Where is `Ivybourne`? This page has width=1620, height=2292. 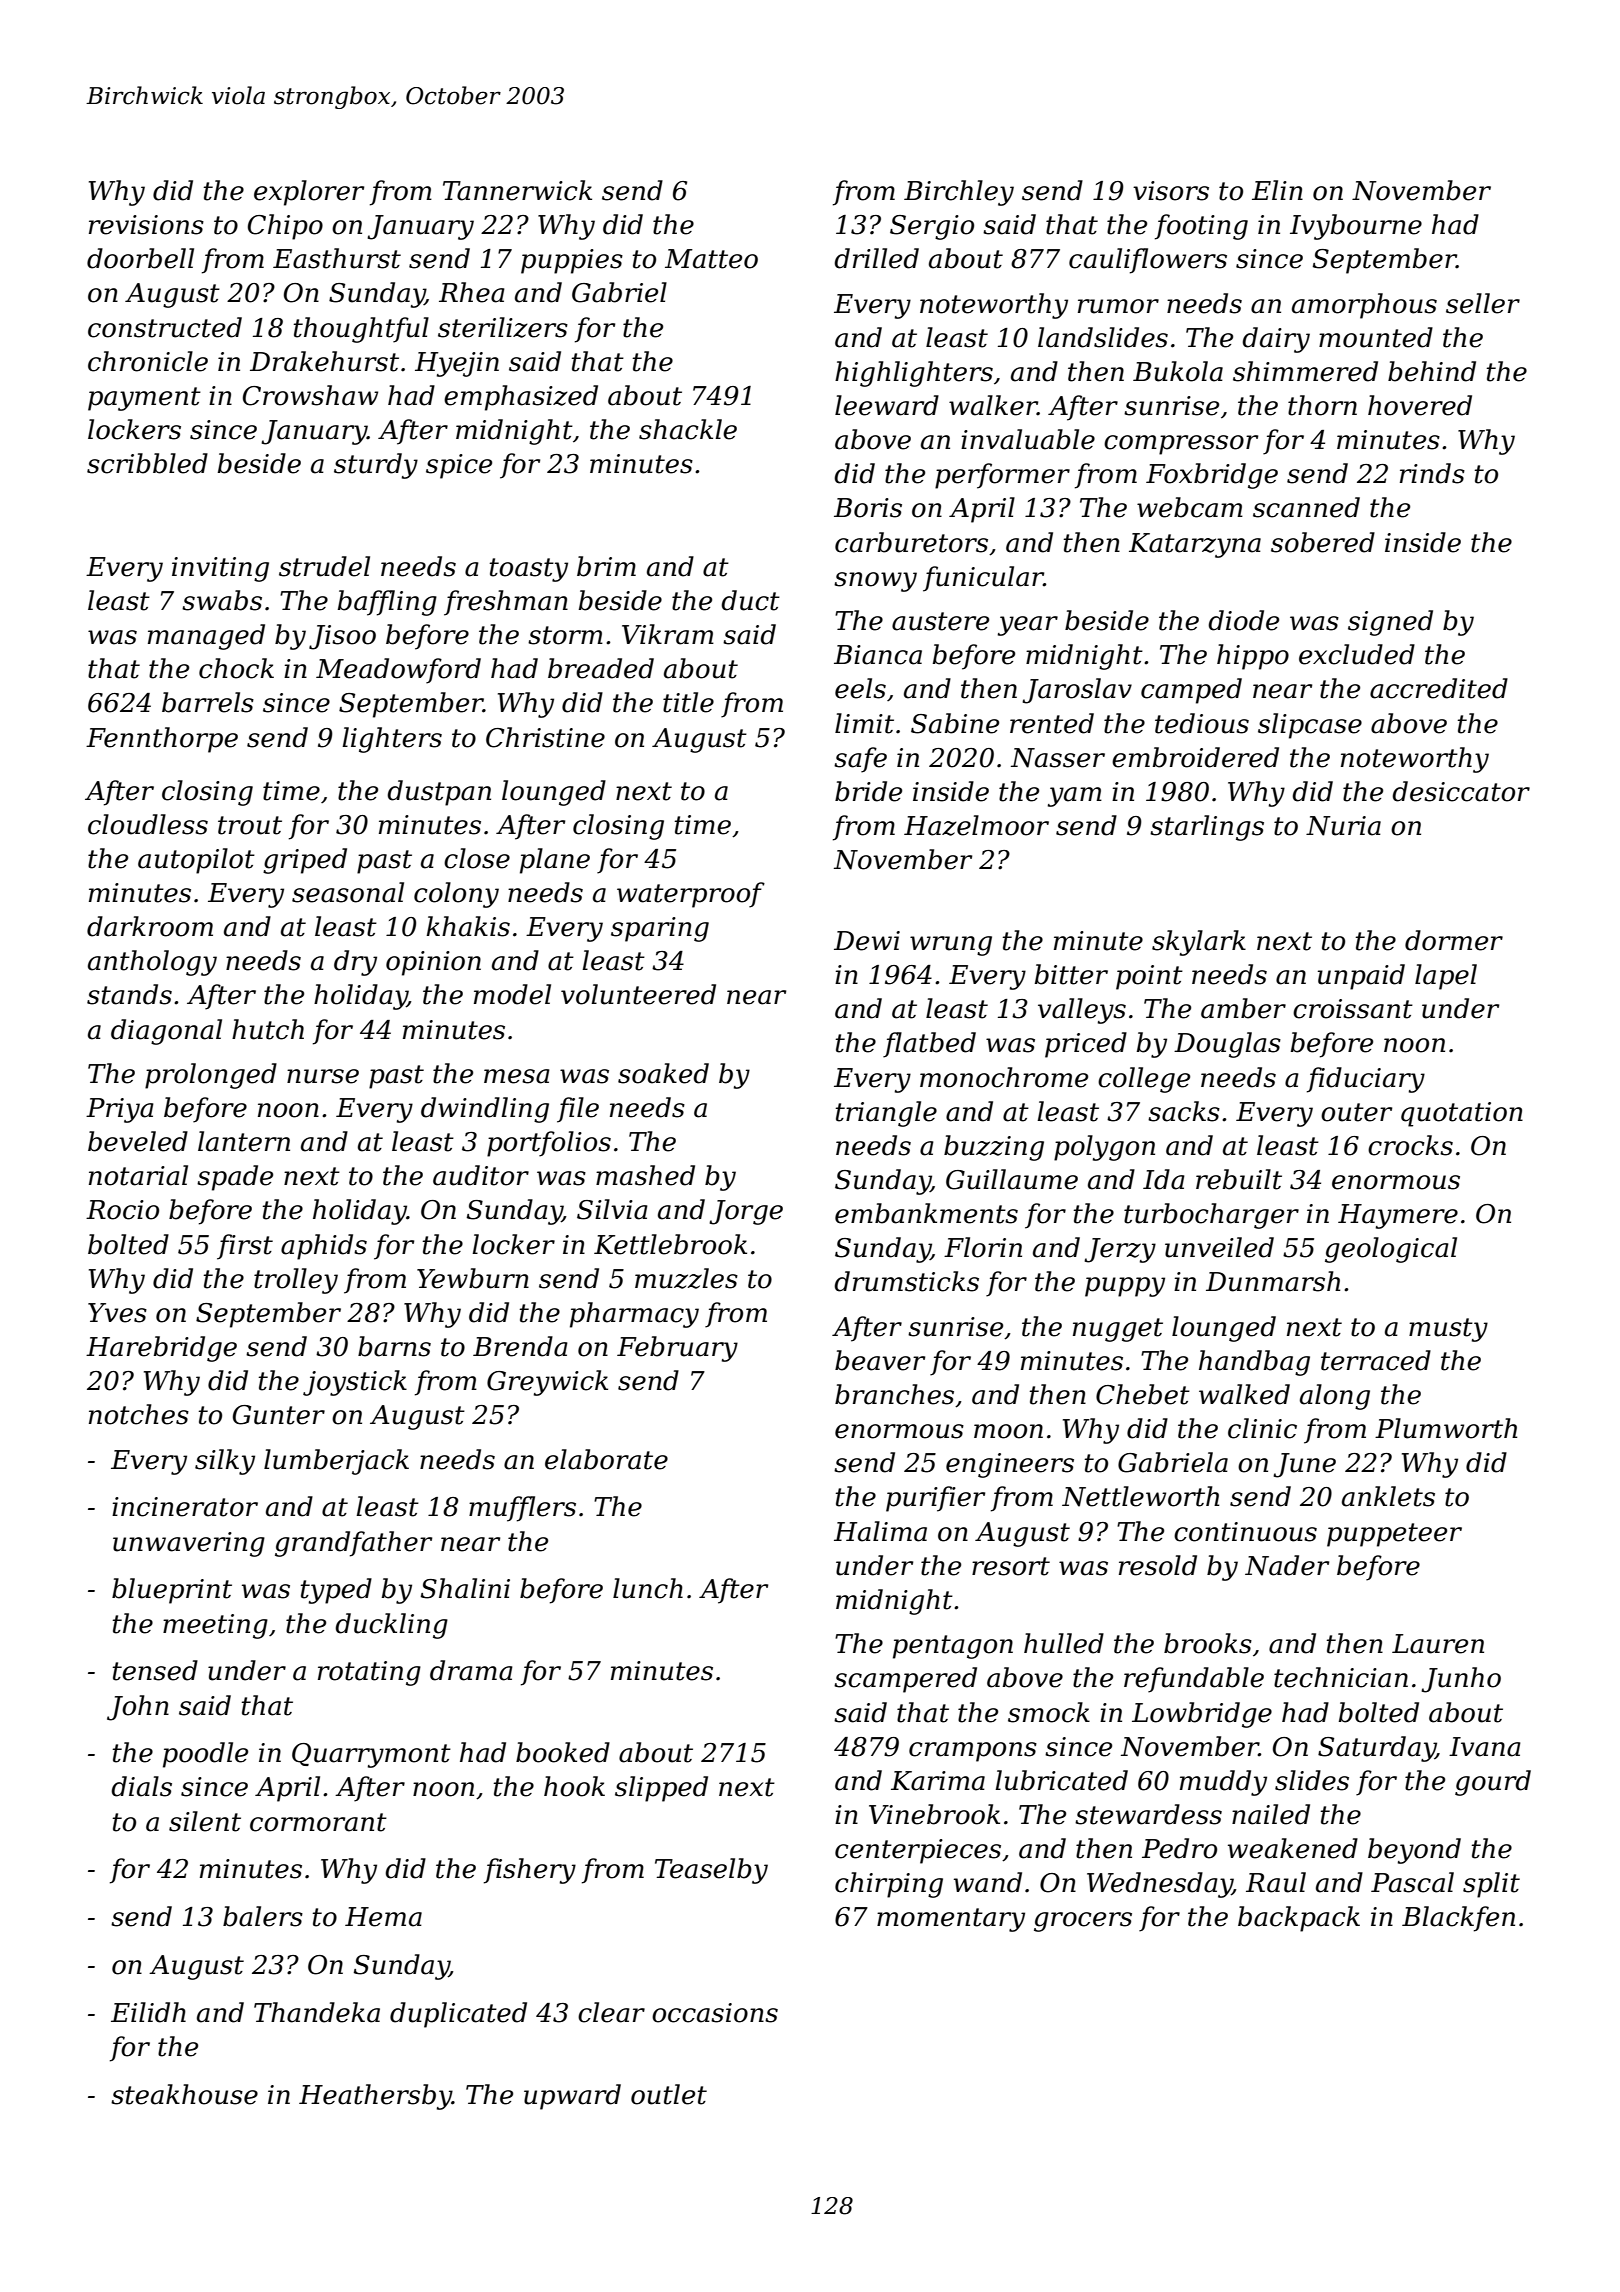
Ivybourne is located at coordinates (1356, 227).
